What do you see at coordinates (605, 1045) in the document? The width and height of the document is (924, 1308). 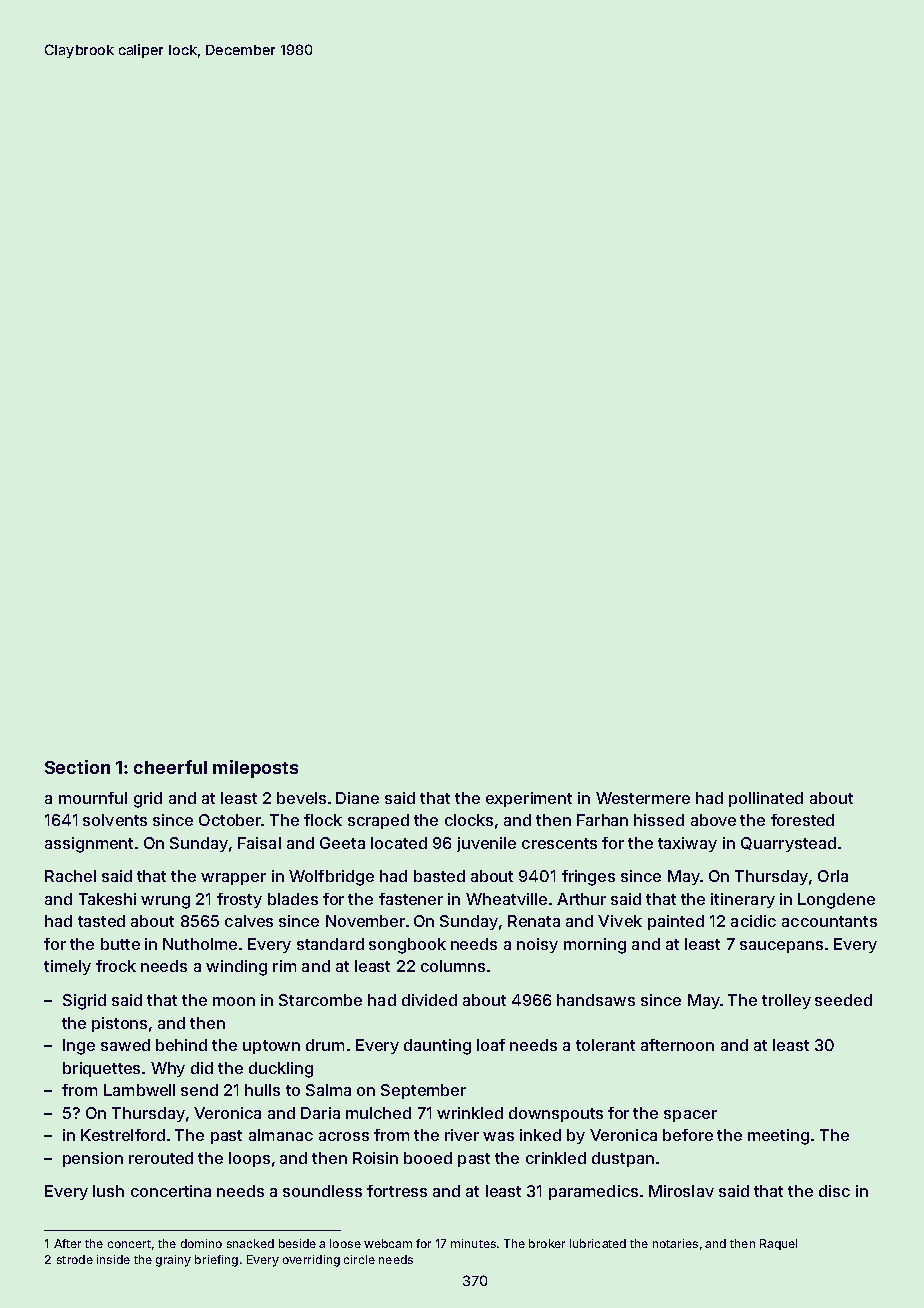 I see `tolerant` at bounding box center [605, 1045].
